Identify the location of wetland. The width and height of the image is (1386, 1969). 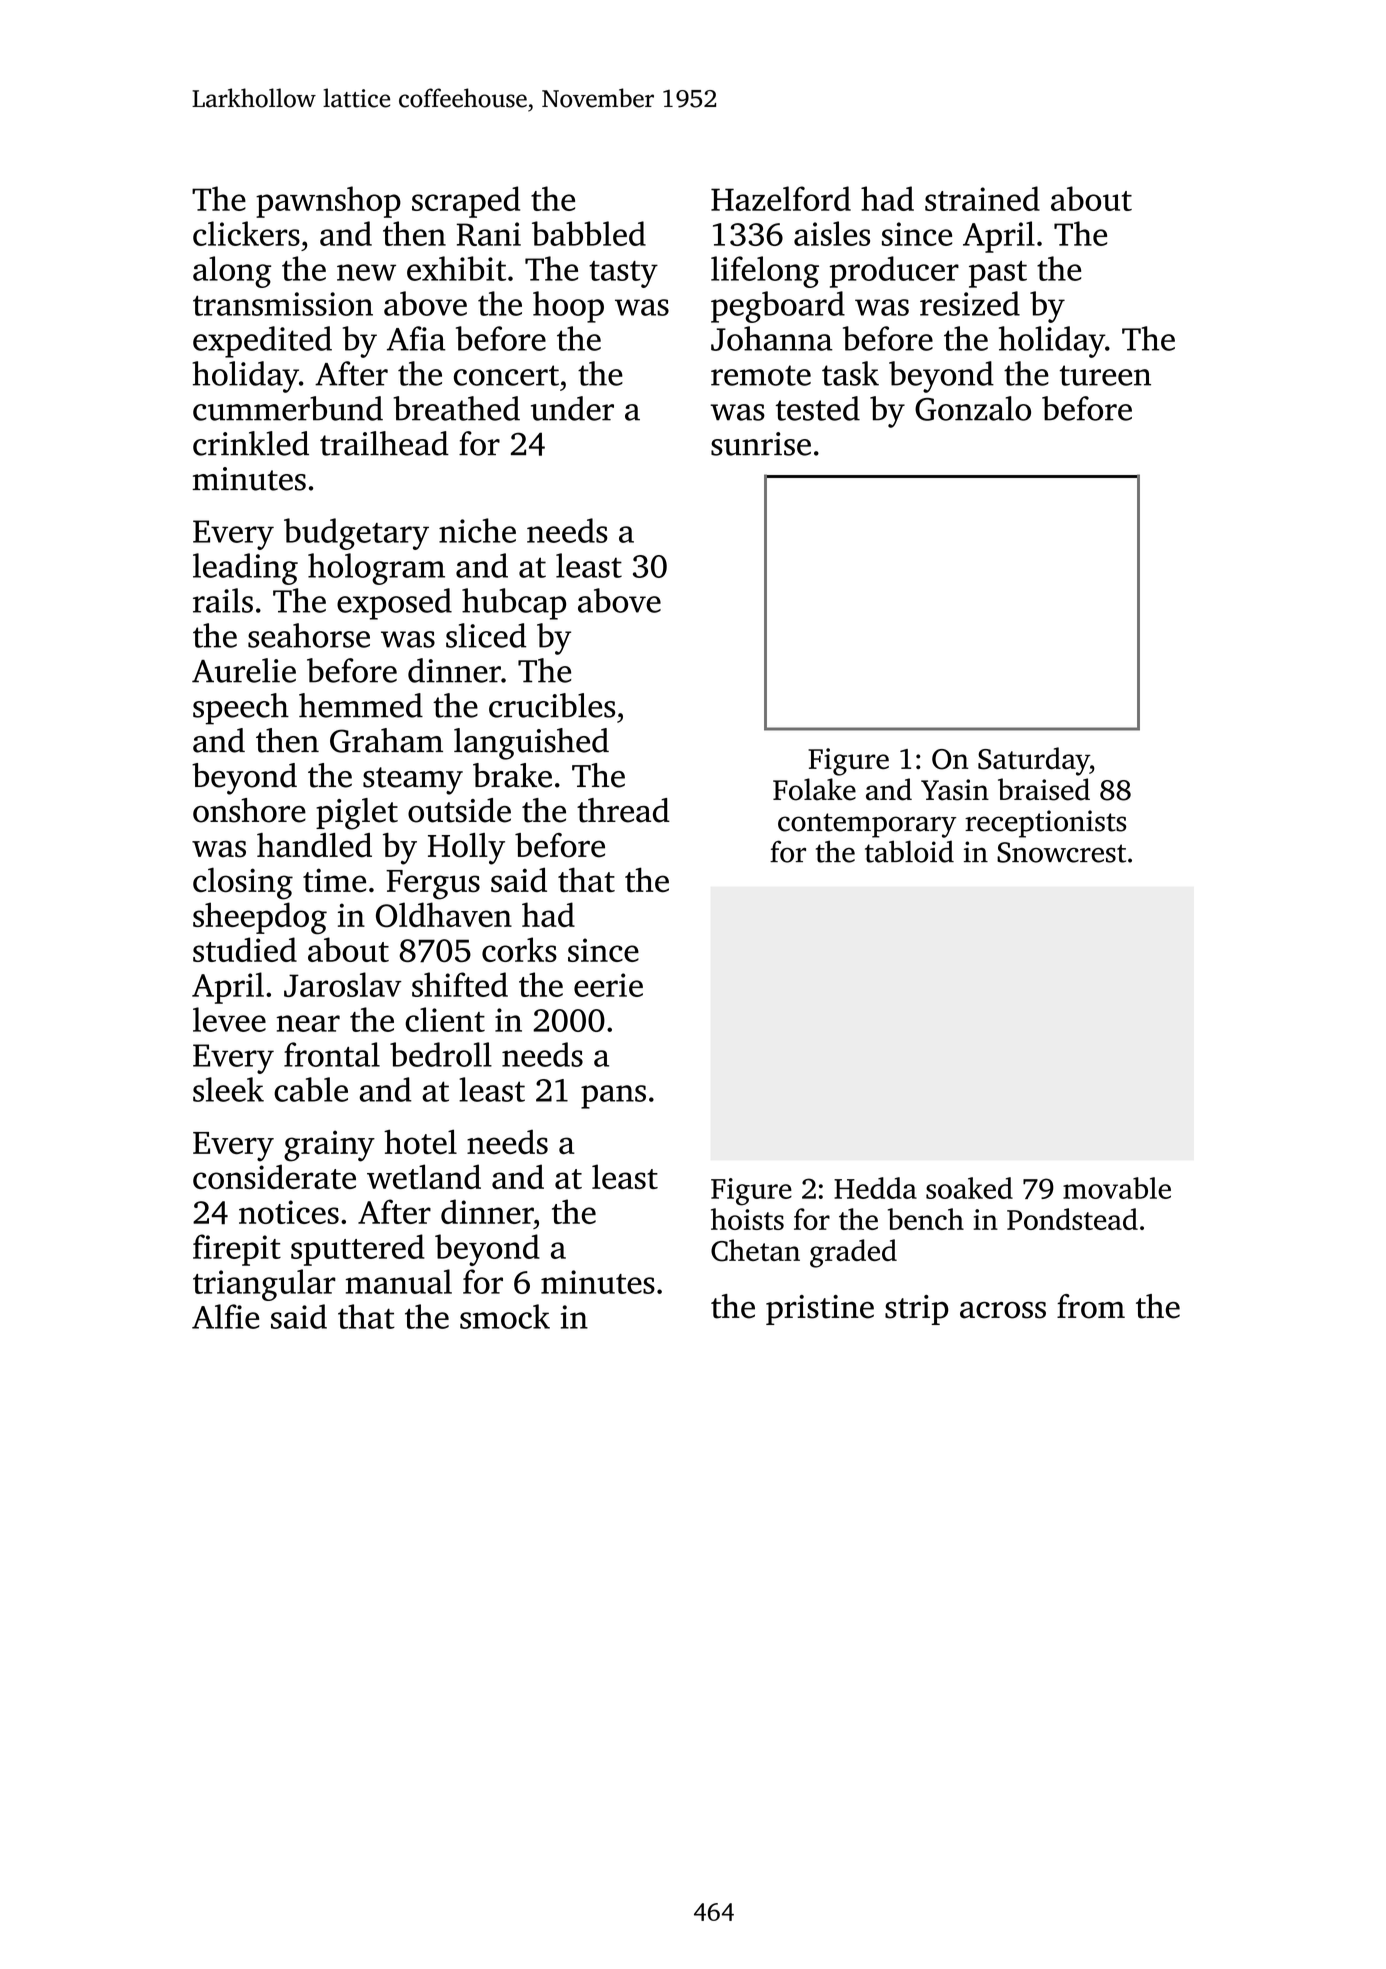
(424, 1176).
